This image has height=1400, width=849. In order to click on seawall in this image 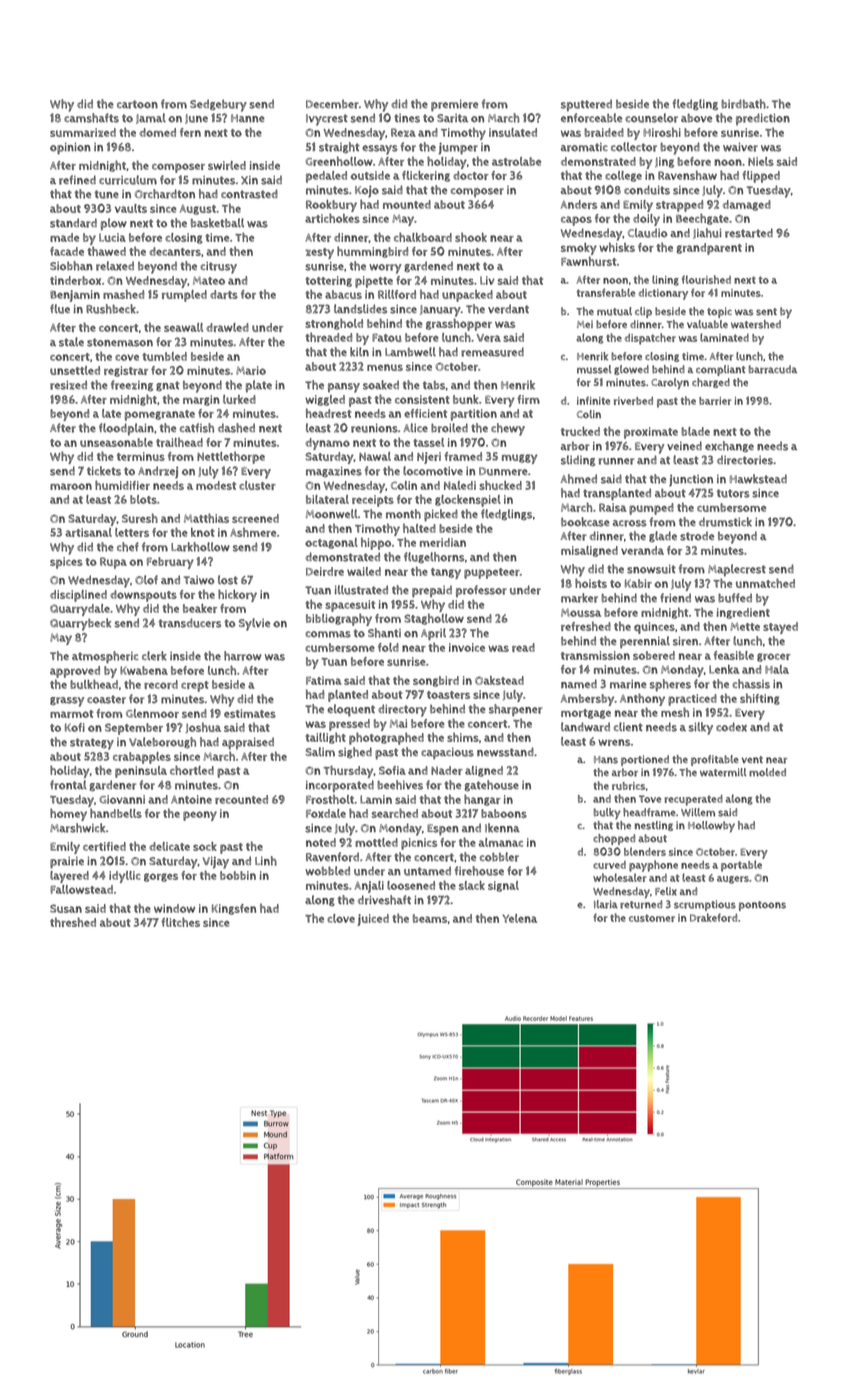, I will do `click(183, 327)`.
